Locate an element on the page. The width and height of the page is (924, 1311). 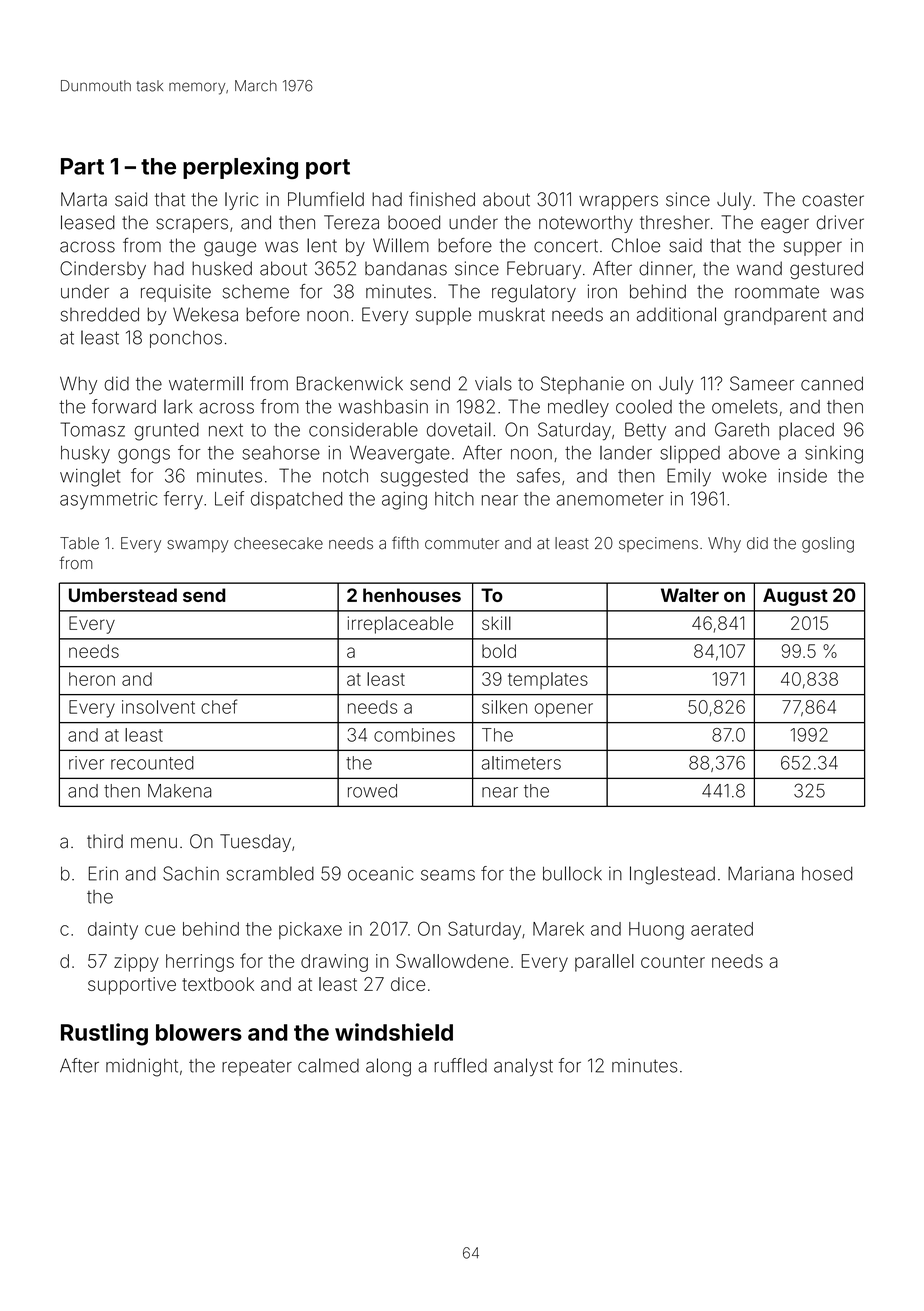
finished is located at coordinates (442, 199).
